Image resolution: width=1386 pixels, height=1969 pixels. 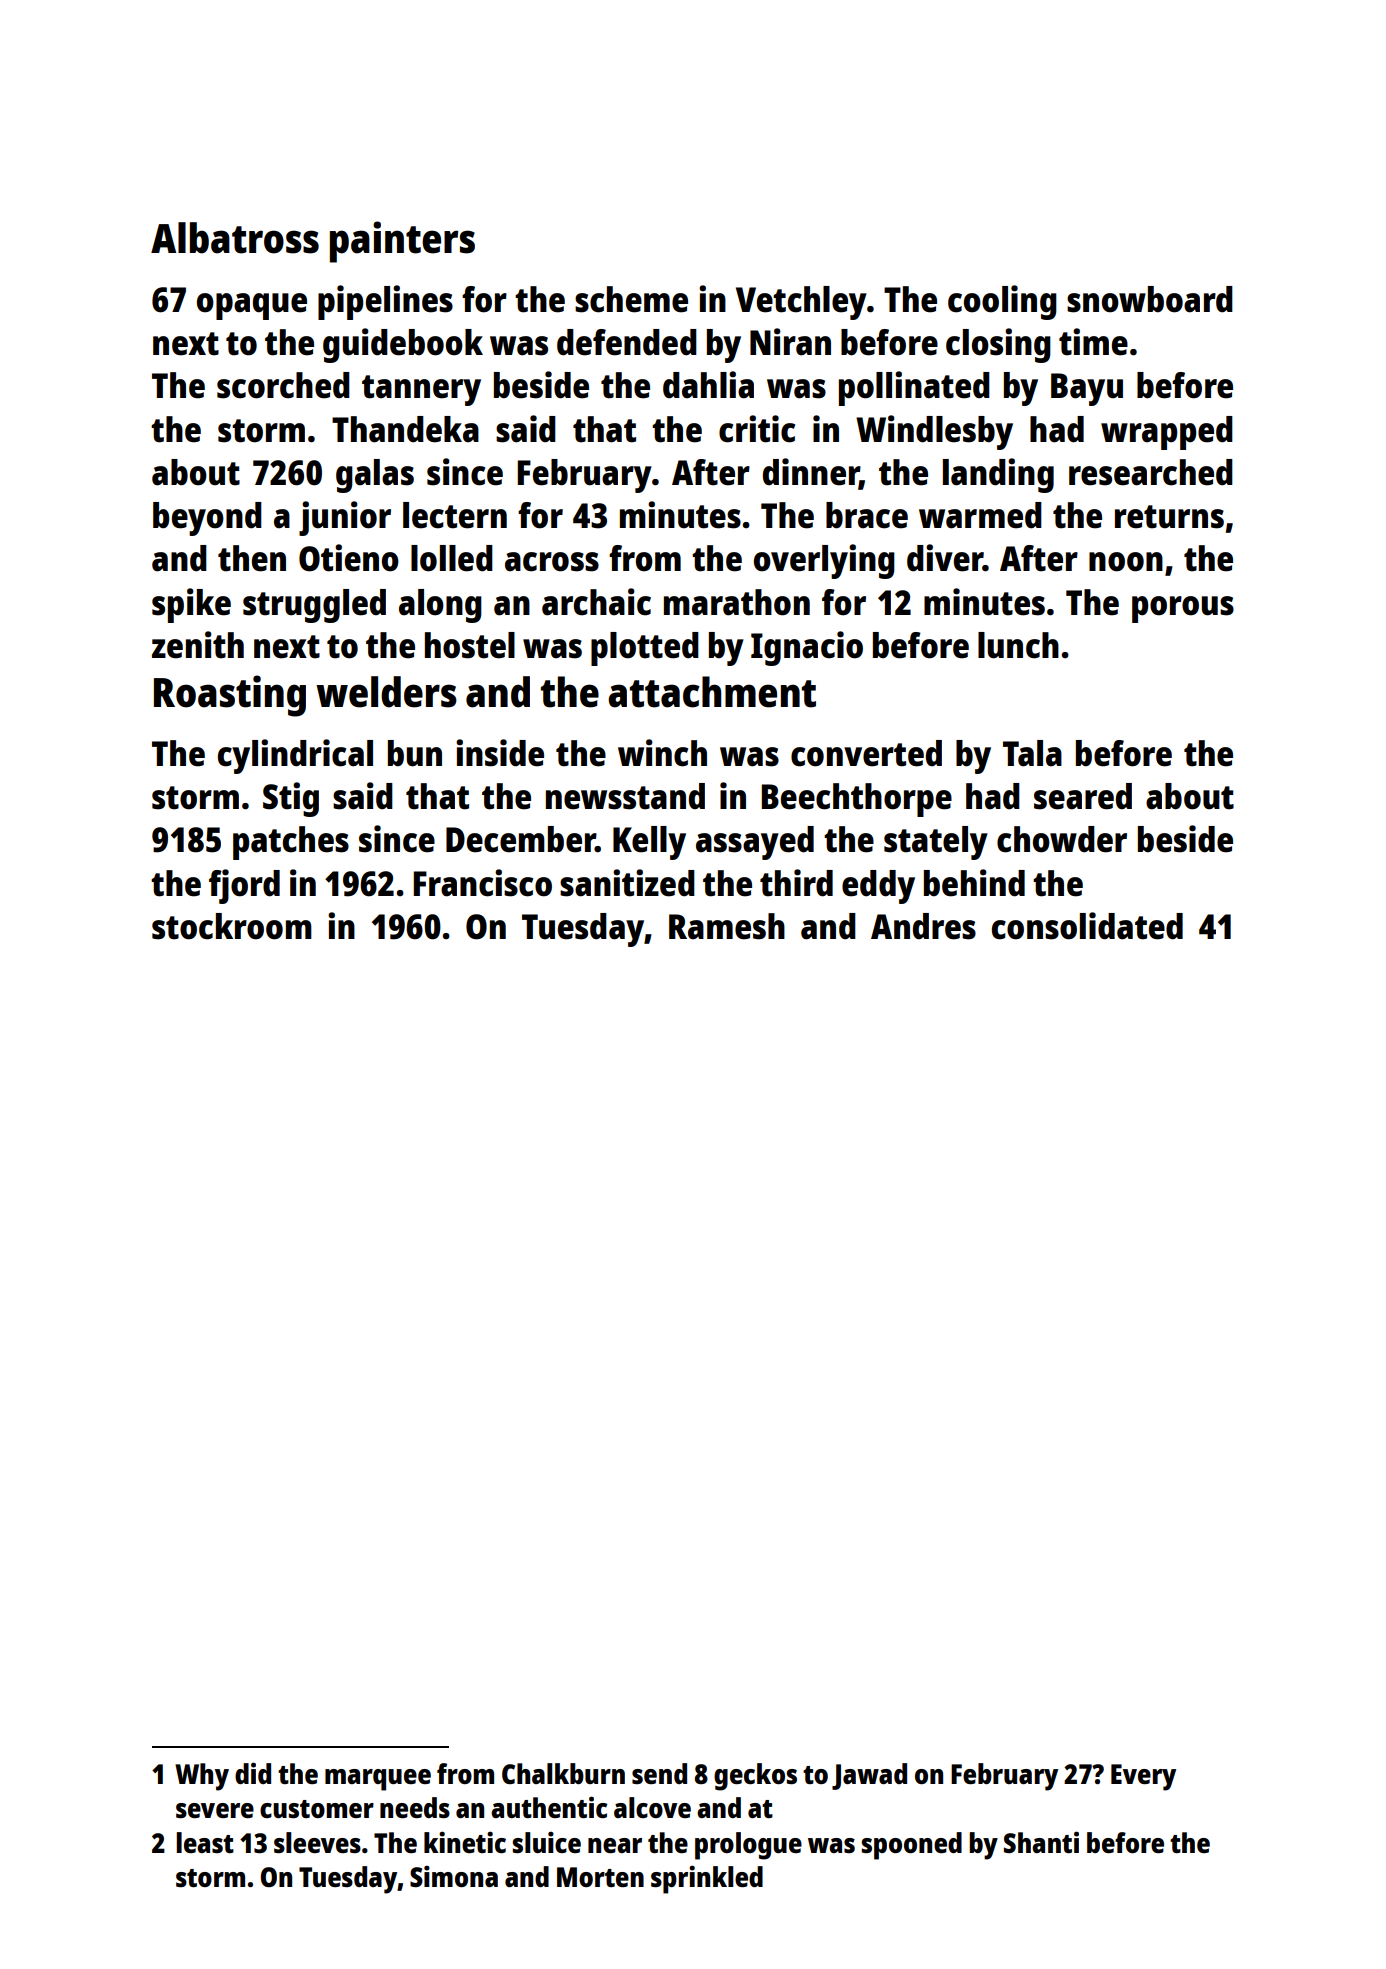 What do you see at coordinates (755, 1777) in the screenshot?
I see `geckos` at bounding box center [755, 1777].
